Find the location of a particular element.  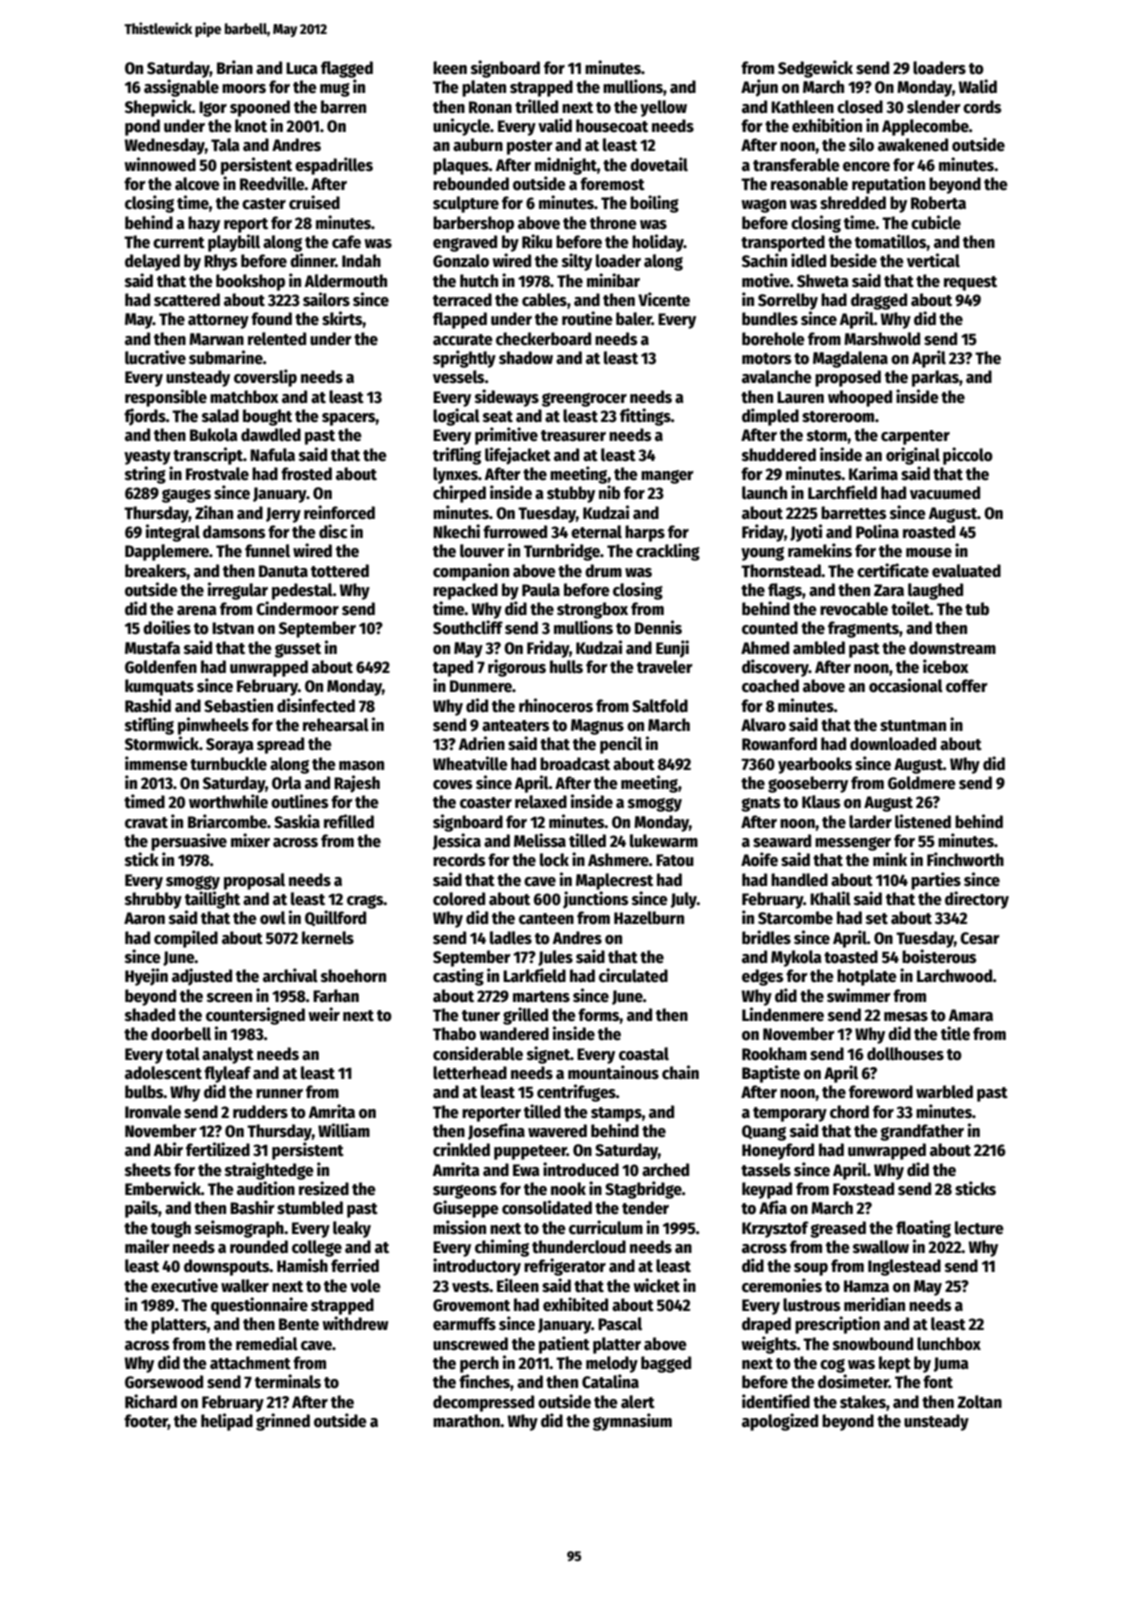

attachment is located at coordinates (250, 1363).
